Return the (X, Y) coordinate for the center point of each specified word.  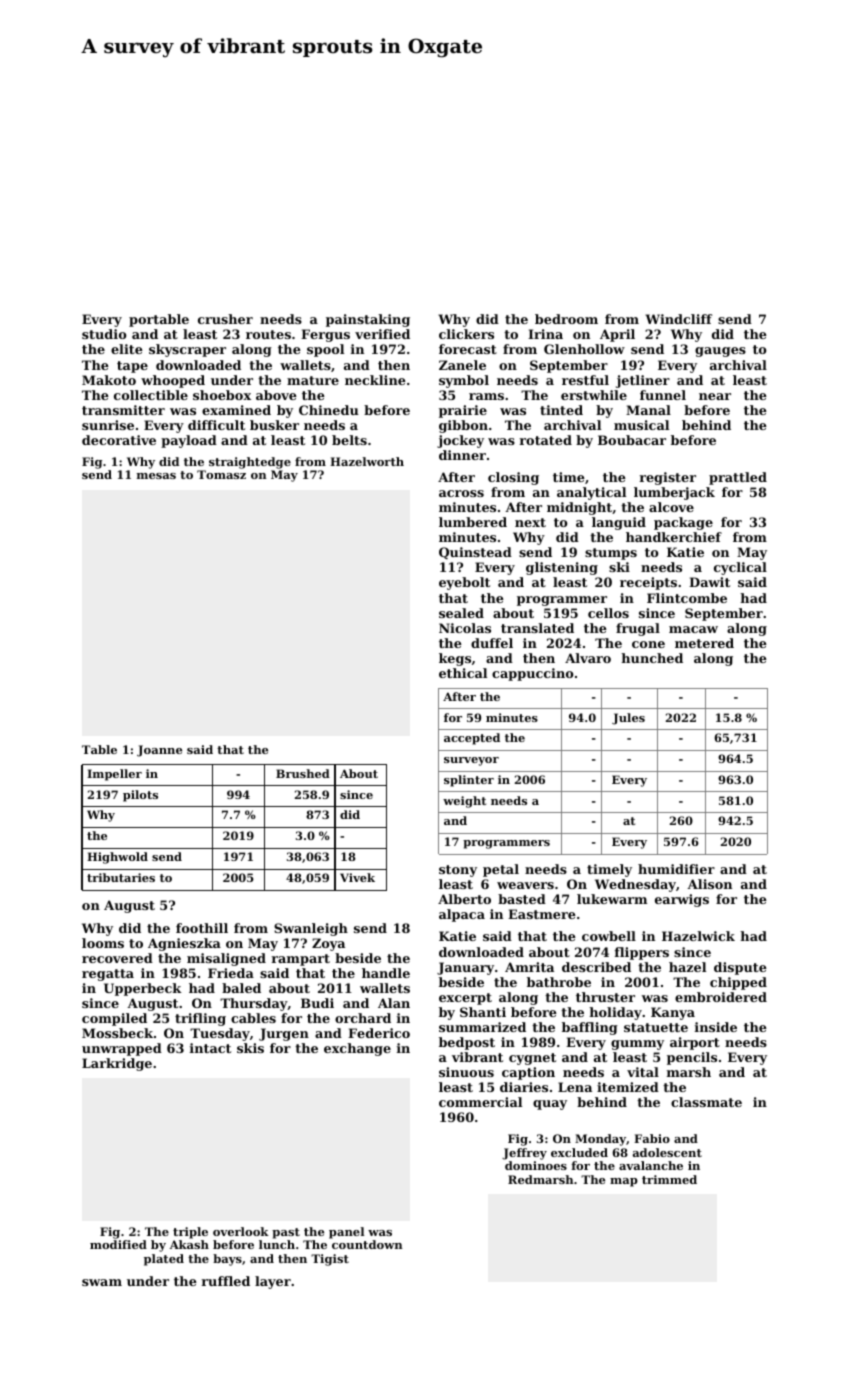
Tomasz (221, 474)
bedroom (566, 319)
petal (501, 870)
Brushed (303, 773)
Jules (628, 719)
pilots (140, 796)
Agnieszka (184, 944)
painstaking (368, 320)
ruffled (225, 1281)
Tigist (330, 1260)
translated (537, 628)
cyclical (740, 568)
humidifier (676, 869)
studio (104, 334)
